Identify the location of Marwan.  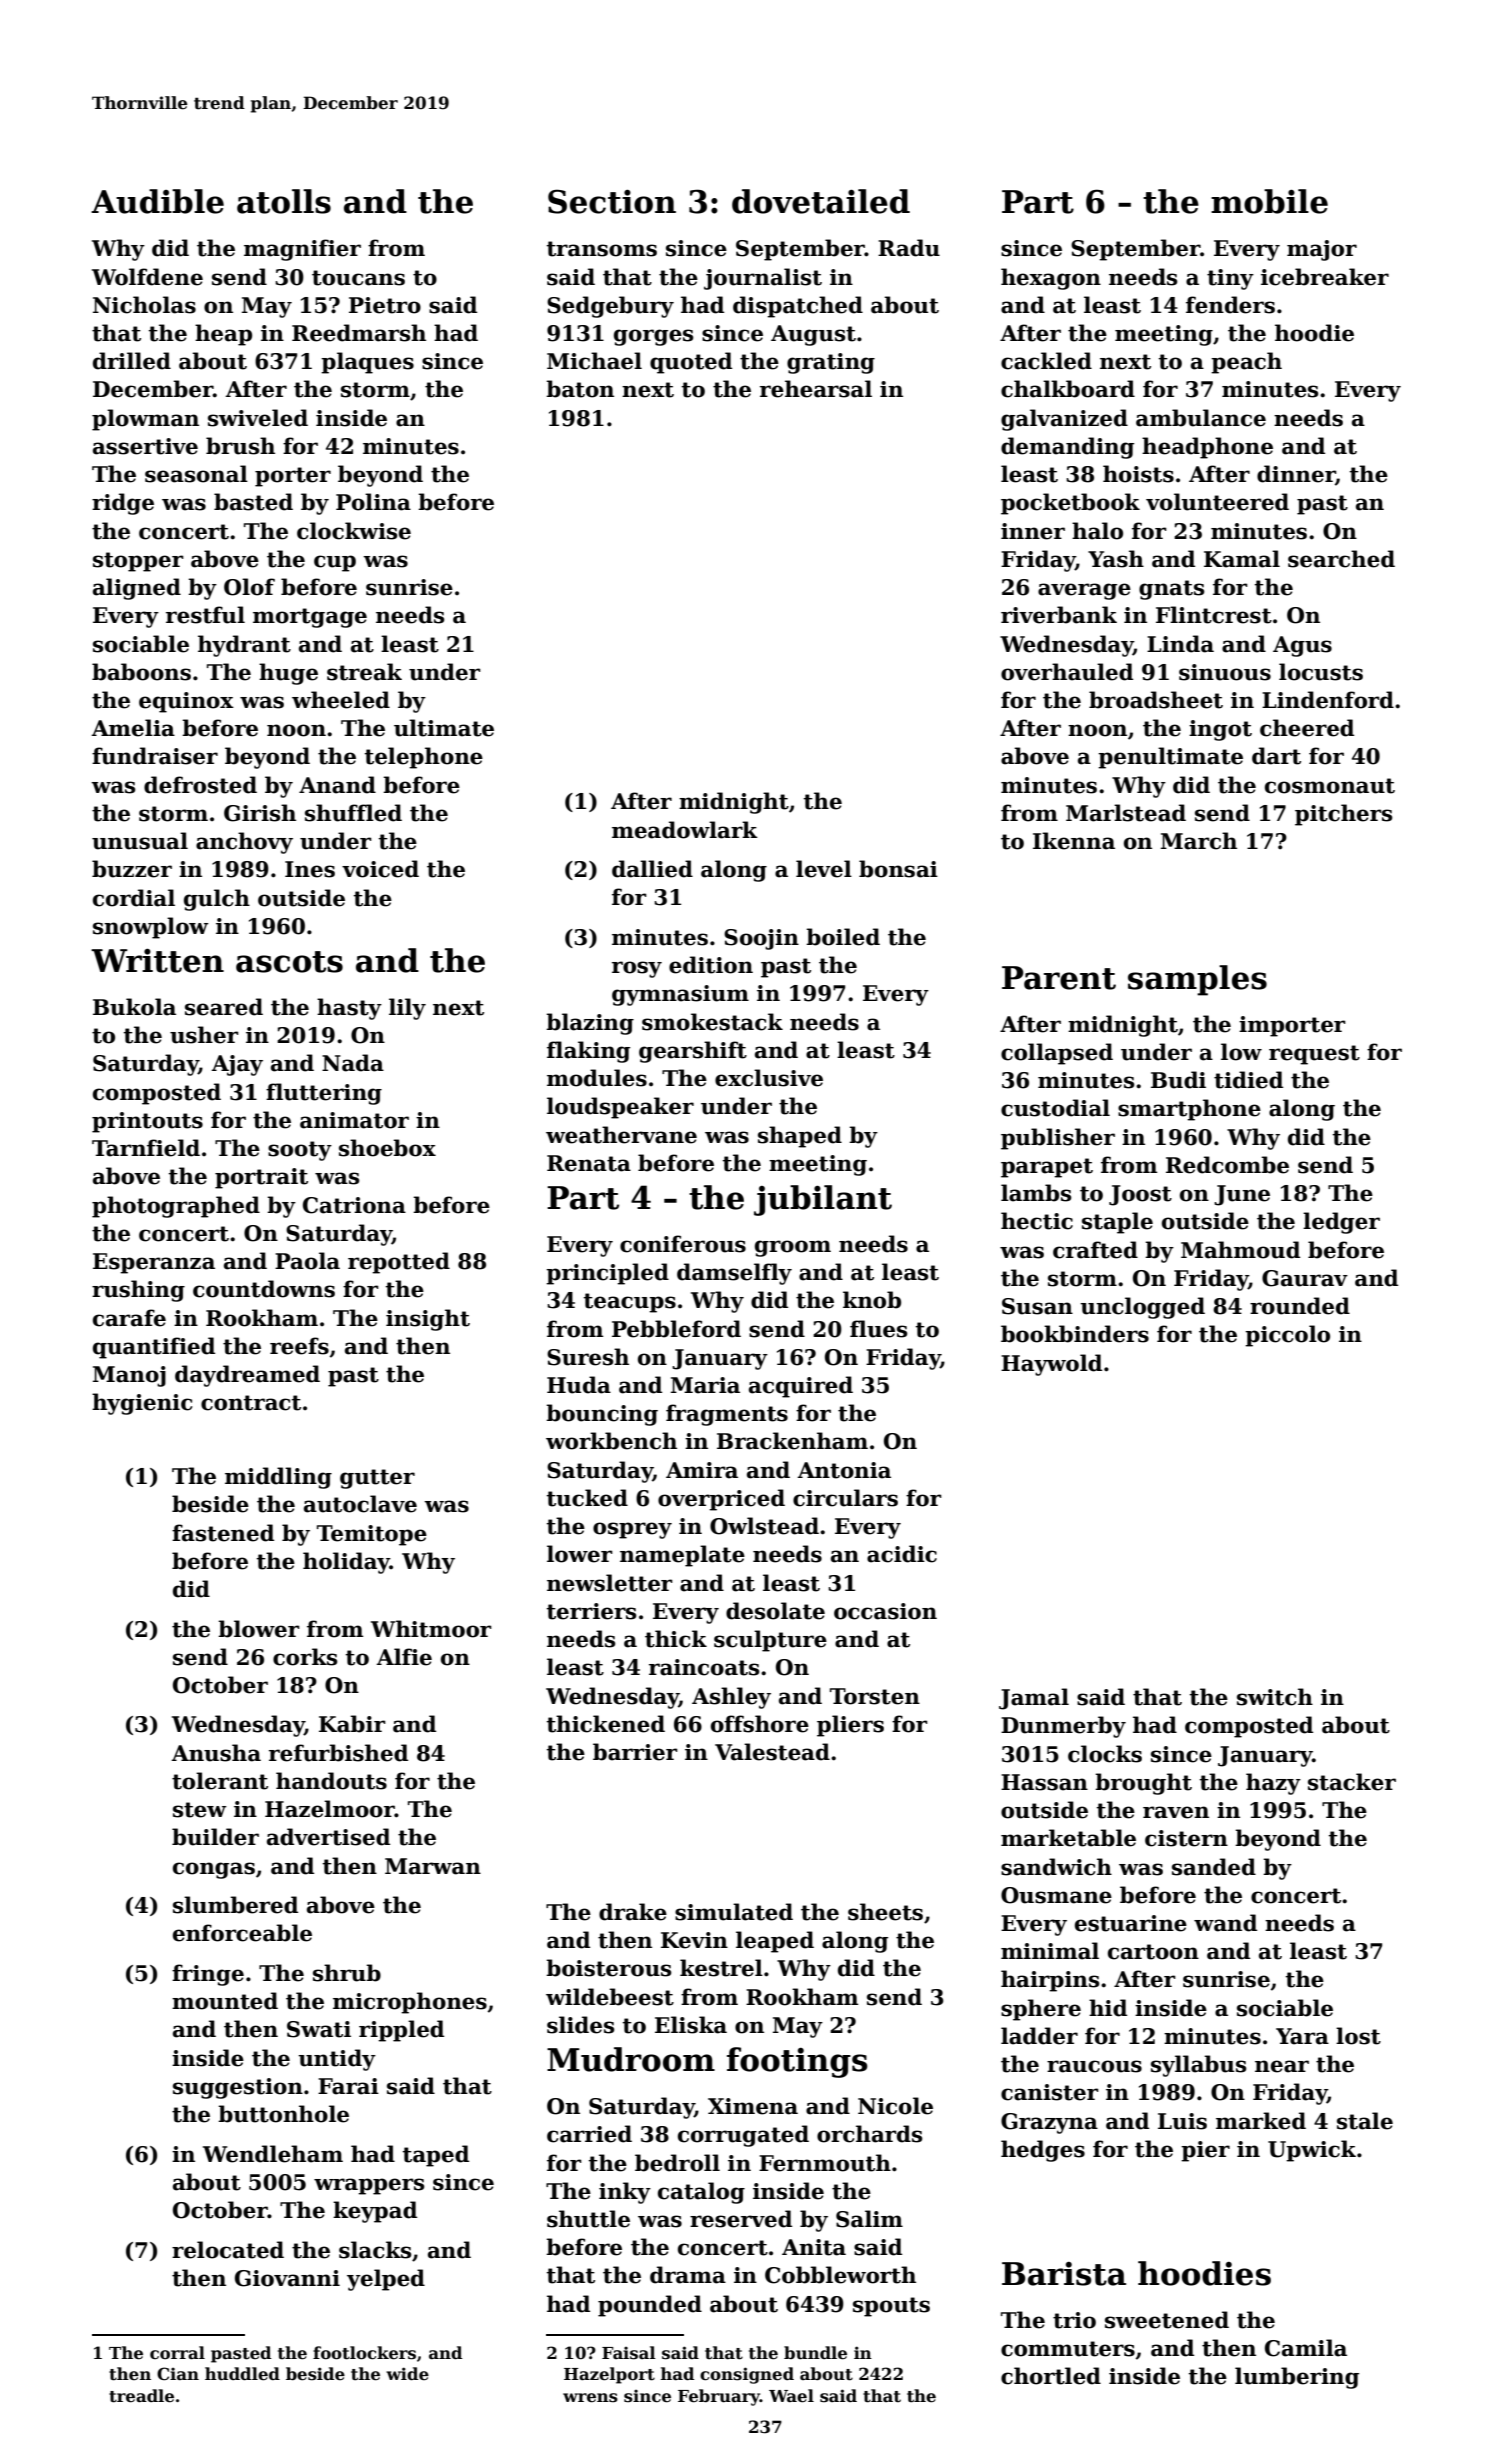
(433, 1866).
